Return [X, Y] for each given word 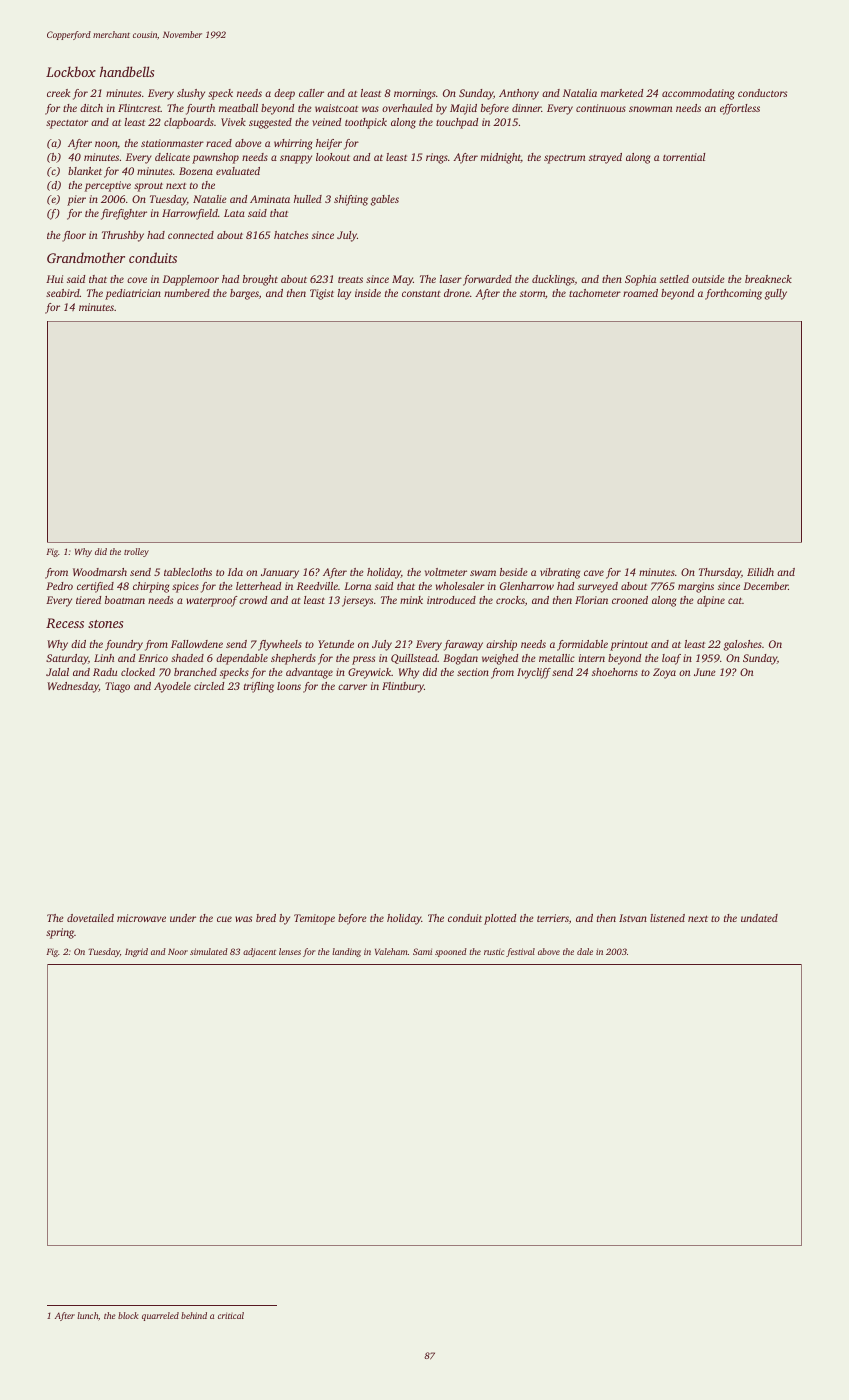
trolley [136, 552]
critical [231, 1315]
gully [776, 294]
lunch [87, 1315]
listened [667, 918]
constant [421, 294]
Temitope [314, 919]
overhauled [407, 108]
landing [346, 952]
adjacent [259, 952]
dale [585, 951]
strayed [605, 158]
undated [759, 918]
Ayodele [172, 687]
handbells [127, 71]
